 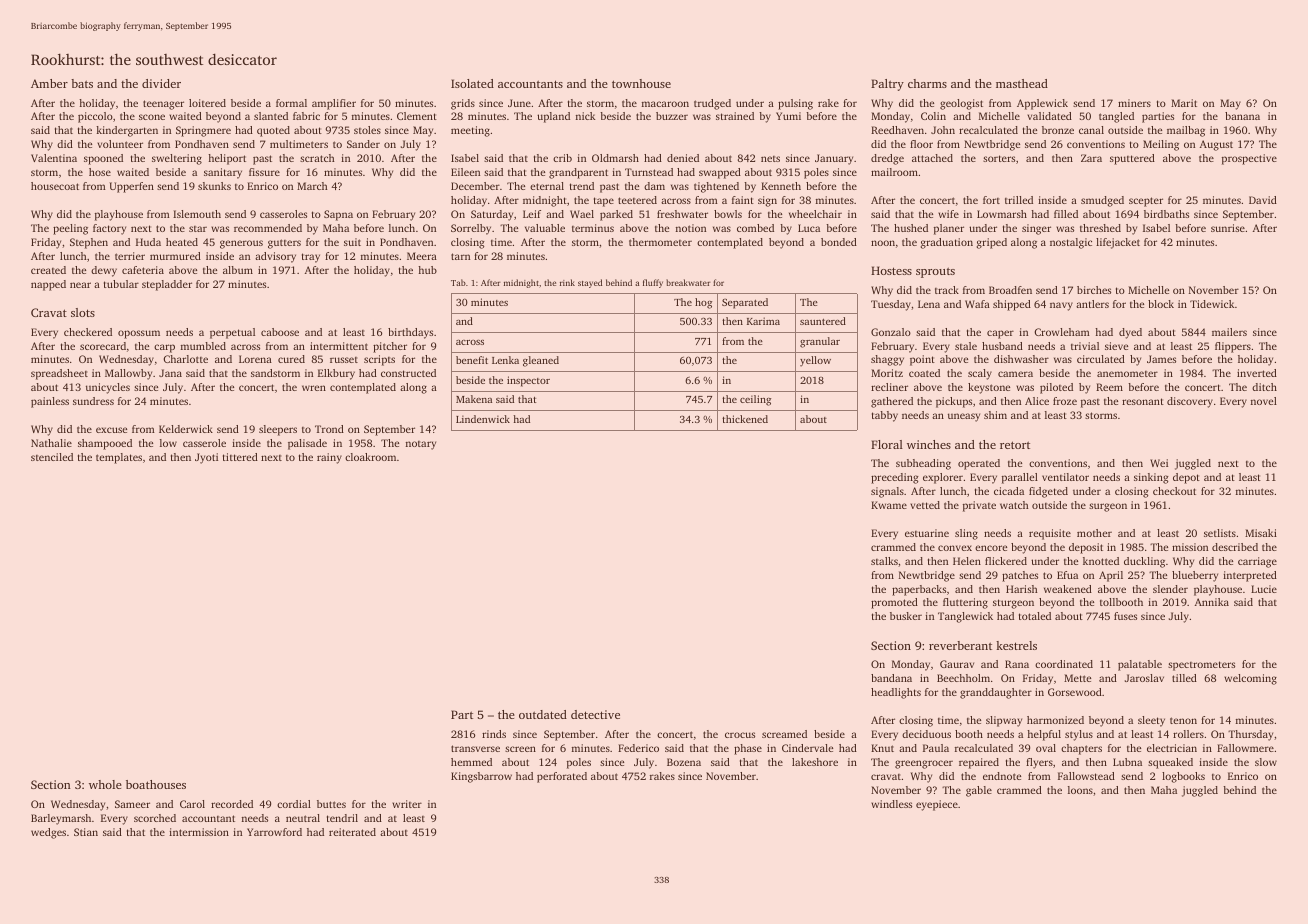 I want to click on whole, so click(x=105, y=784).
